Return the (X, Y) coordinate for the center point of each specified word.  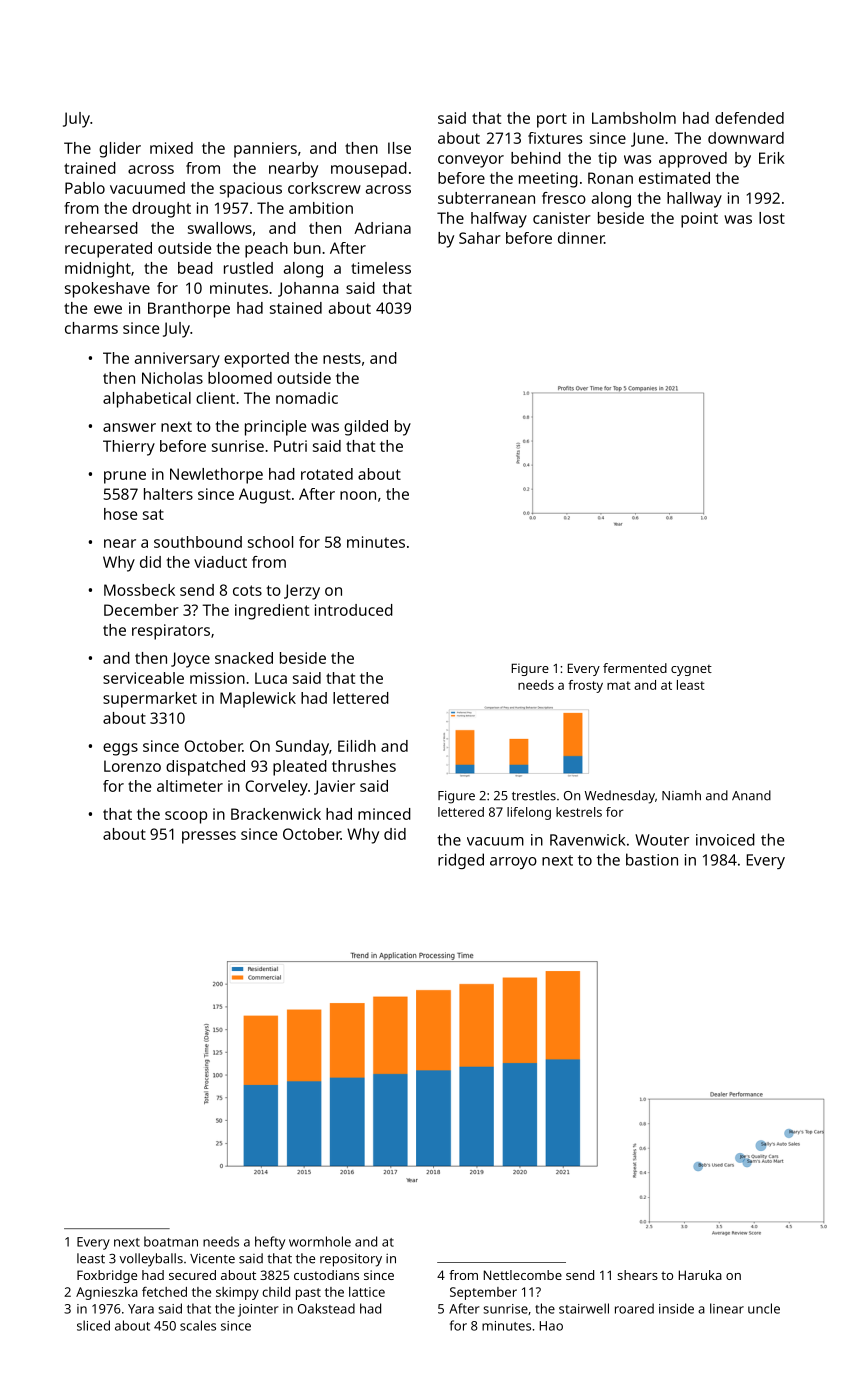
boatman (171, 1241)
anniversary (177, 360)
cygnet (691, 670)
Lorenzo (132, 766)
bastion (652, 859)
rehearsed (101, 228)
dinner (581, 238)
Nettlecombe (523, 1275)
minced (384, 814)
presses (209, 837)
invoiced (725, 839)
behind (536, 158)
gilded (366, 428)
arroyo (513, 863)
